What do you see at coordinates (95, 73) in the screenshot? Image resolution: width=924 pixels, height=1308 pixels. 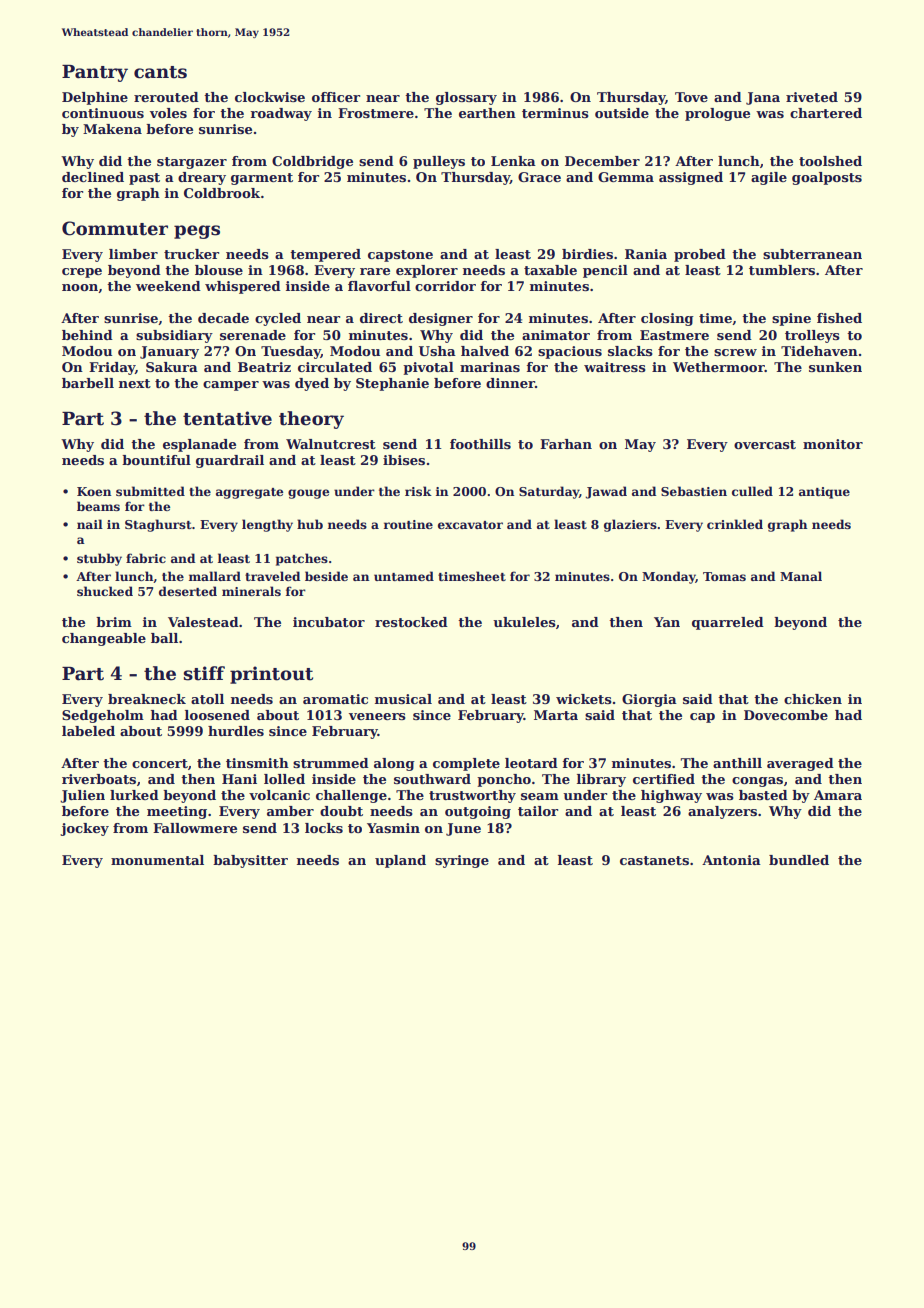 I see `Pantry` at bounding box center [95, 73].
